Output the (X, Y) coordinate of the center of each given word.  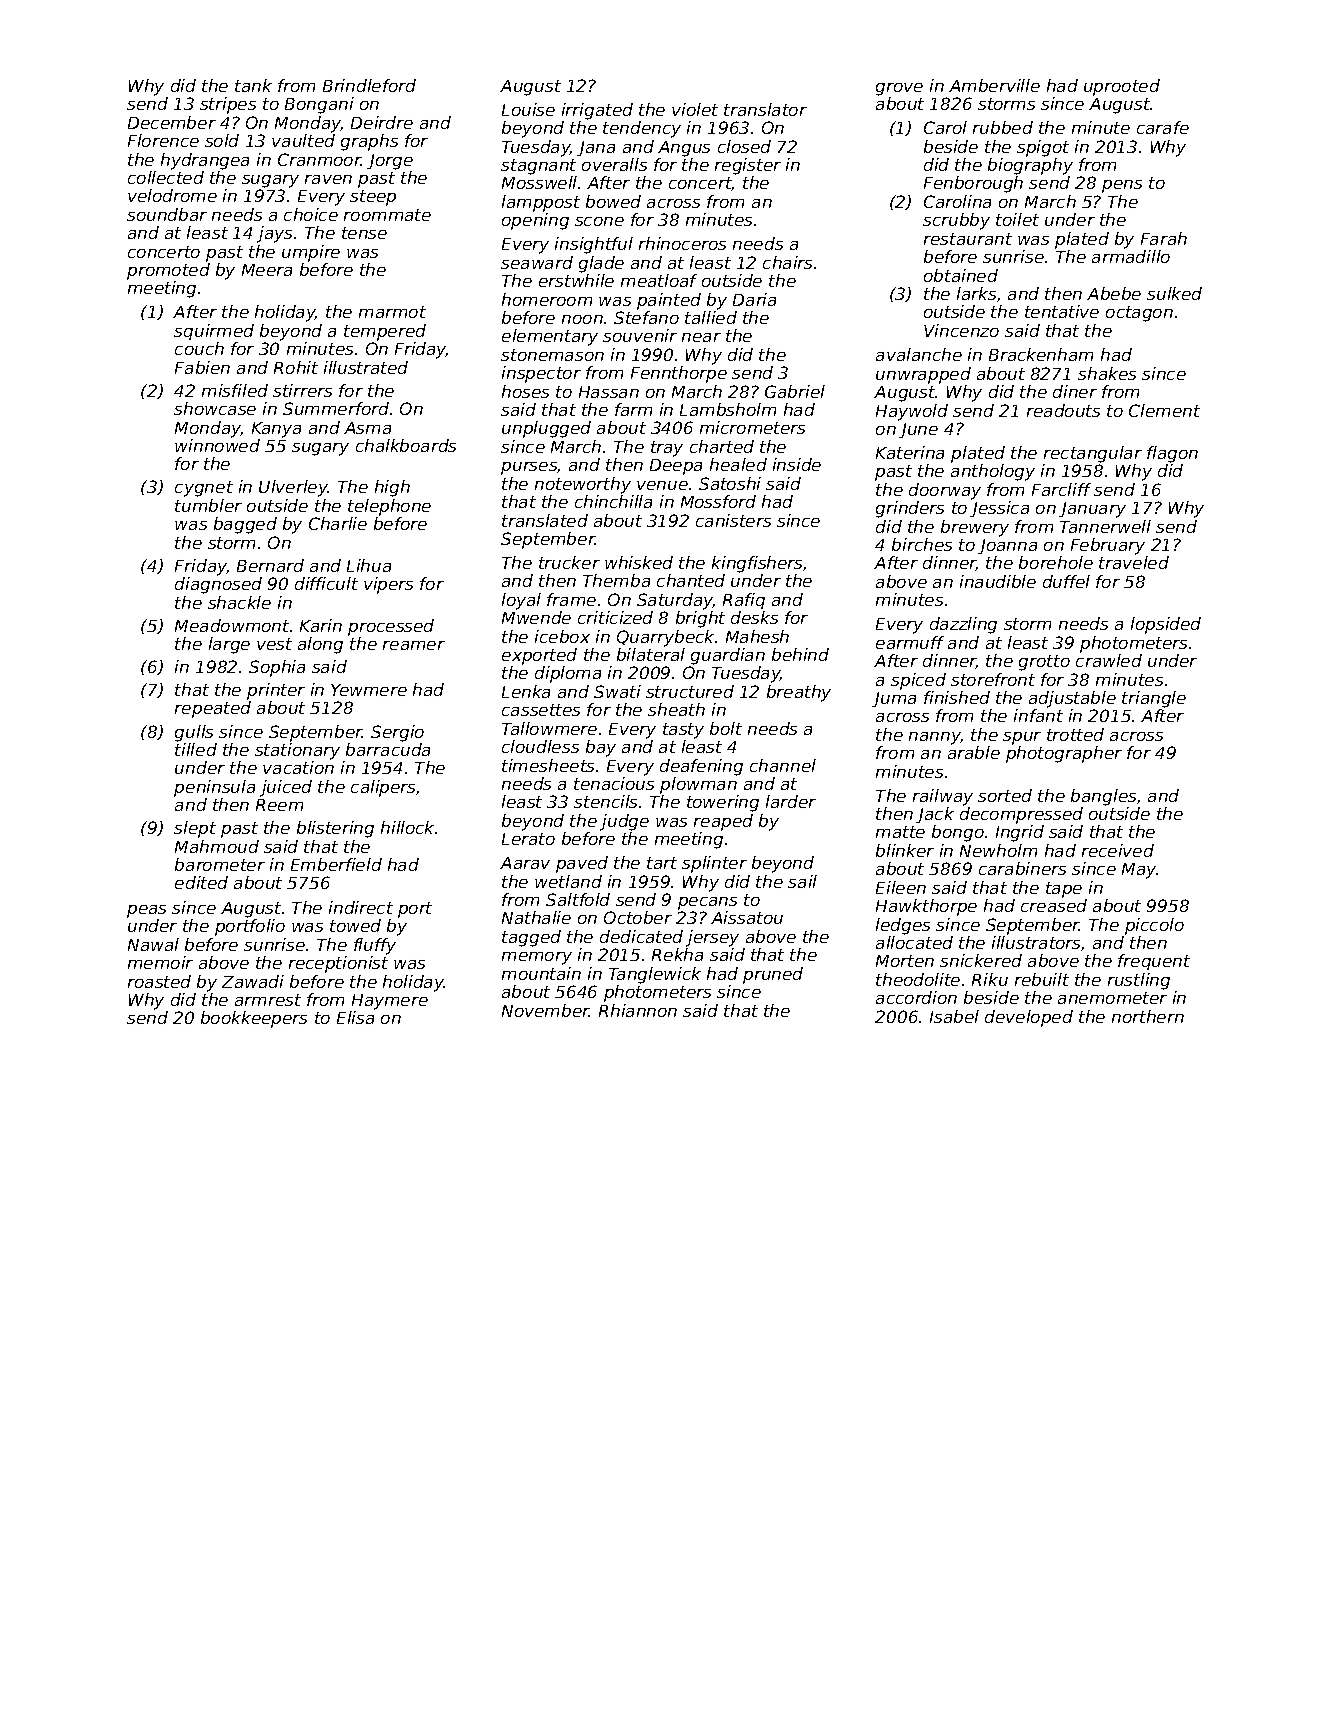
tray (667, 449)
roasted (159, 981)
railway (943, 797)
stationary (297, 751)
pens (1122, 186)
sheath (676, 709)
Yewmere (369, 690)
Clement (1164, 410)
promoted (168, 271)
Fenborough (973, 184)
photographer (1064, 754)
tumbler (208, 505)
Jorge (390, 162)
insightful (594, 245)
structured (690, 691)
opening (535, 221)
